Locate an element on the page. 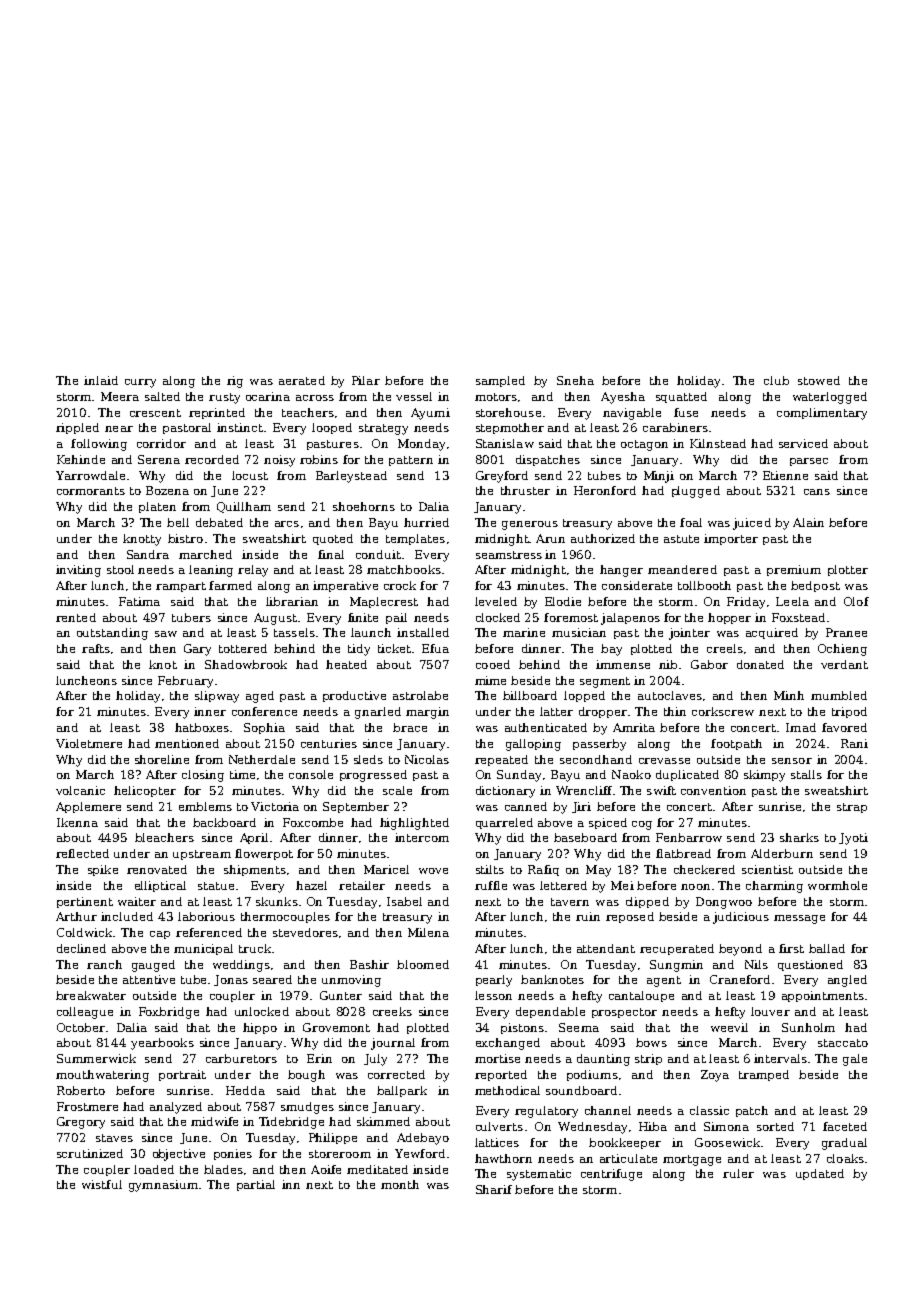  February is located at coordinates (185, 682).
